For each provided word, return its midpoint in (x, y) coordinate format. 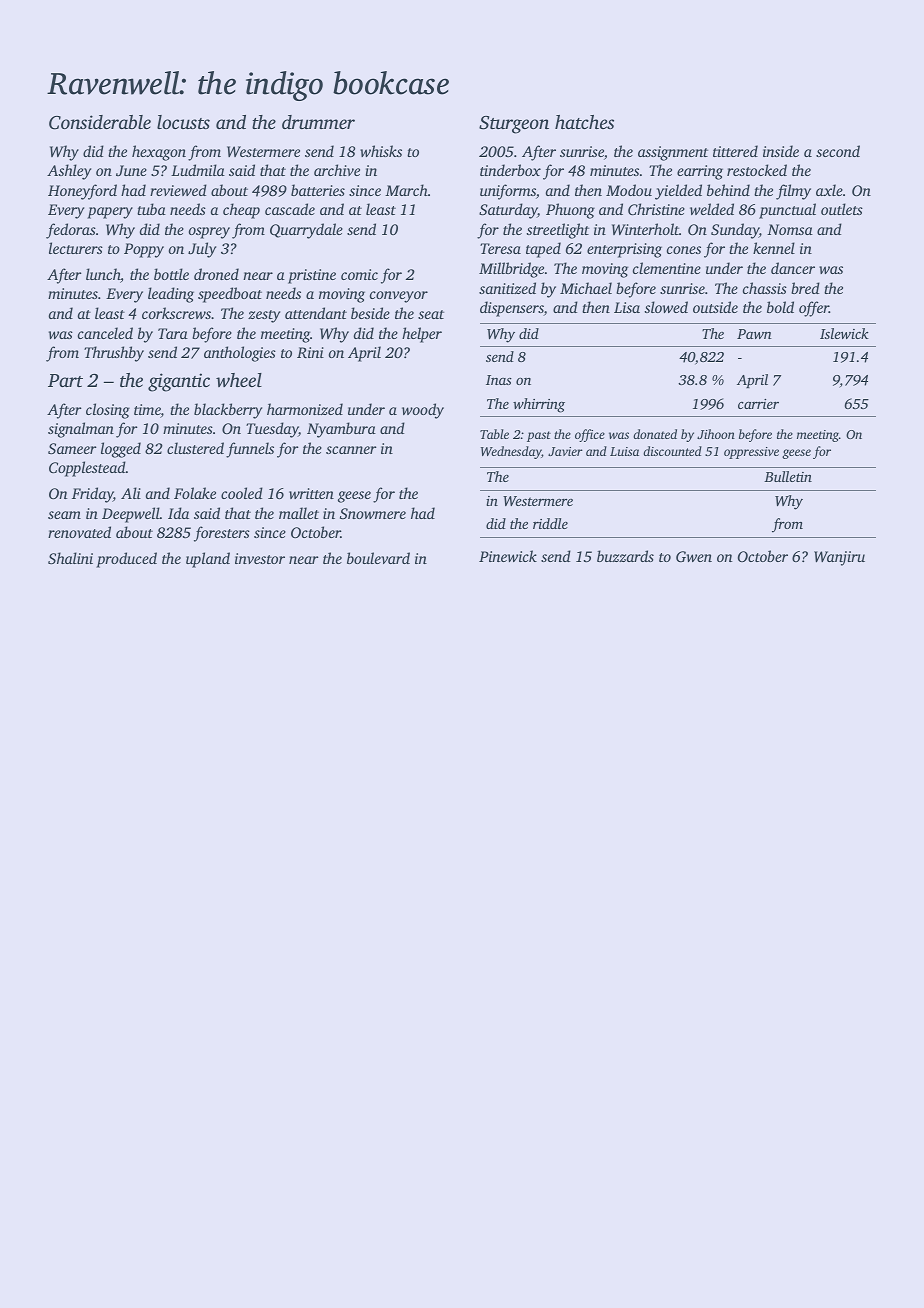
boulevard (378, 558)
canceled (105, 333)
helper (422, 335)
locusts (183, 122)
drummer (318, 122)
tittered (735, 151)
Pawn (754, 334)
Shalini (70, 558)
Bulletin (788, 476)
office (590, 435)
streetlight (557, 231)
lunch (103, 274)
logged (121, 450)
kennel (774, 248)
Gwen (694, 556)
